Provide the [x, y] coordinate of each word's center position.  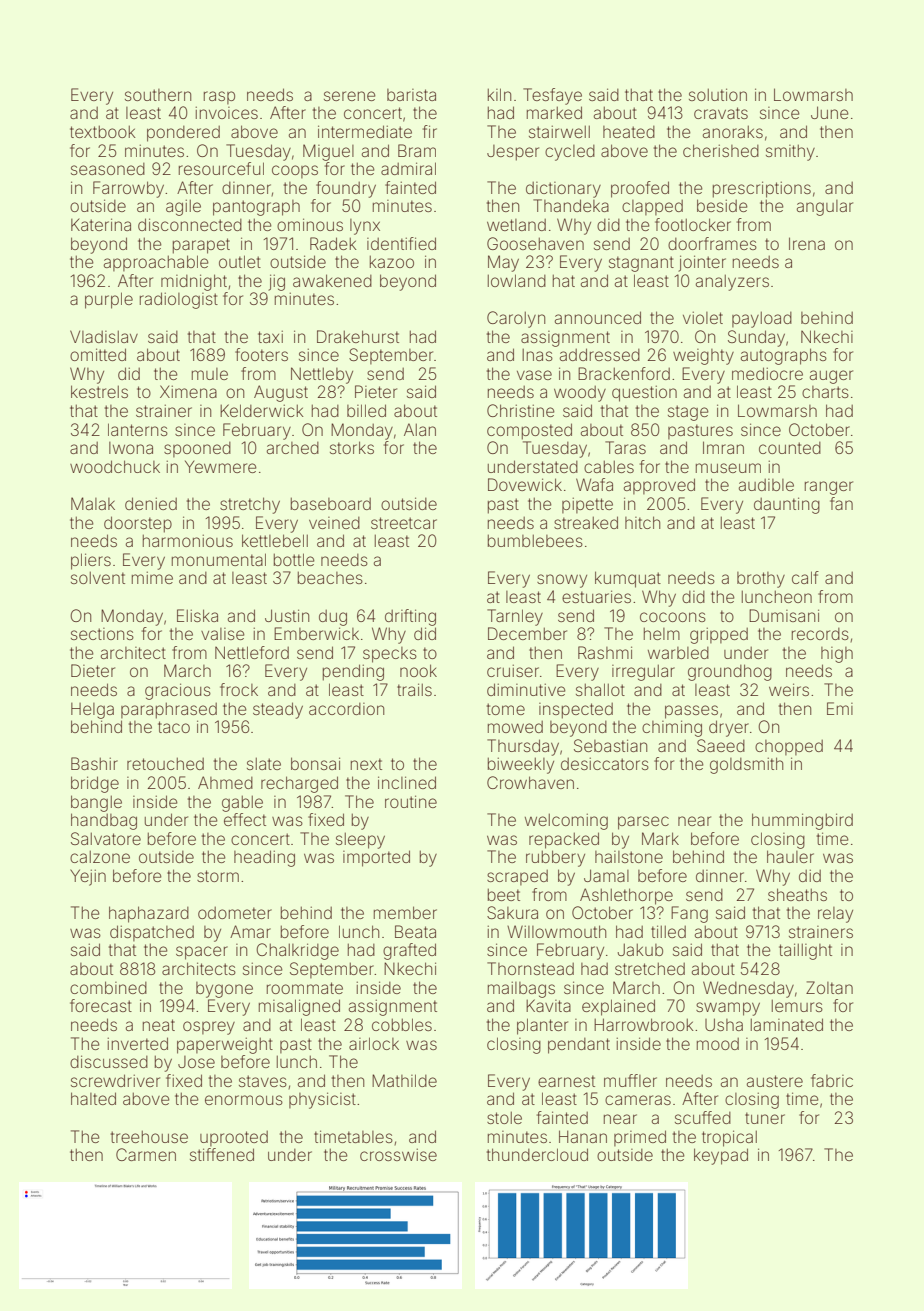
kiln [499, 94]
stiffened [222, 1154]
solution [718, 94]
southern [158, 95]
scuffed [703, 1117]
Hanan [583, 1136]
